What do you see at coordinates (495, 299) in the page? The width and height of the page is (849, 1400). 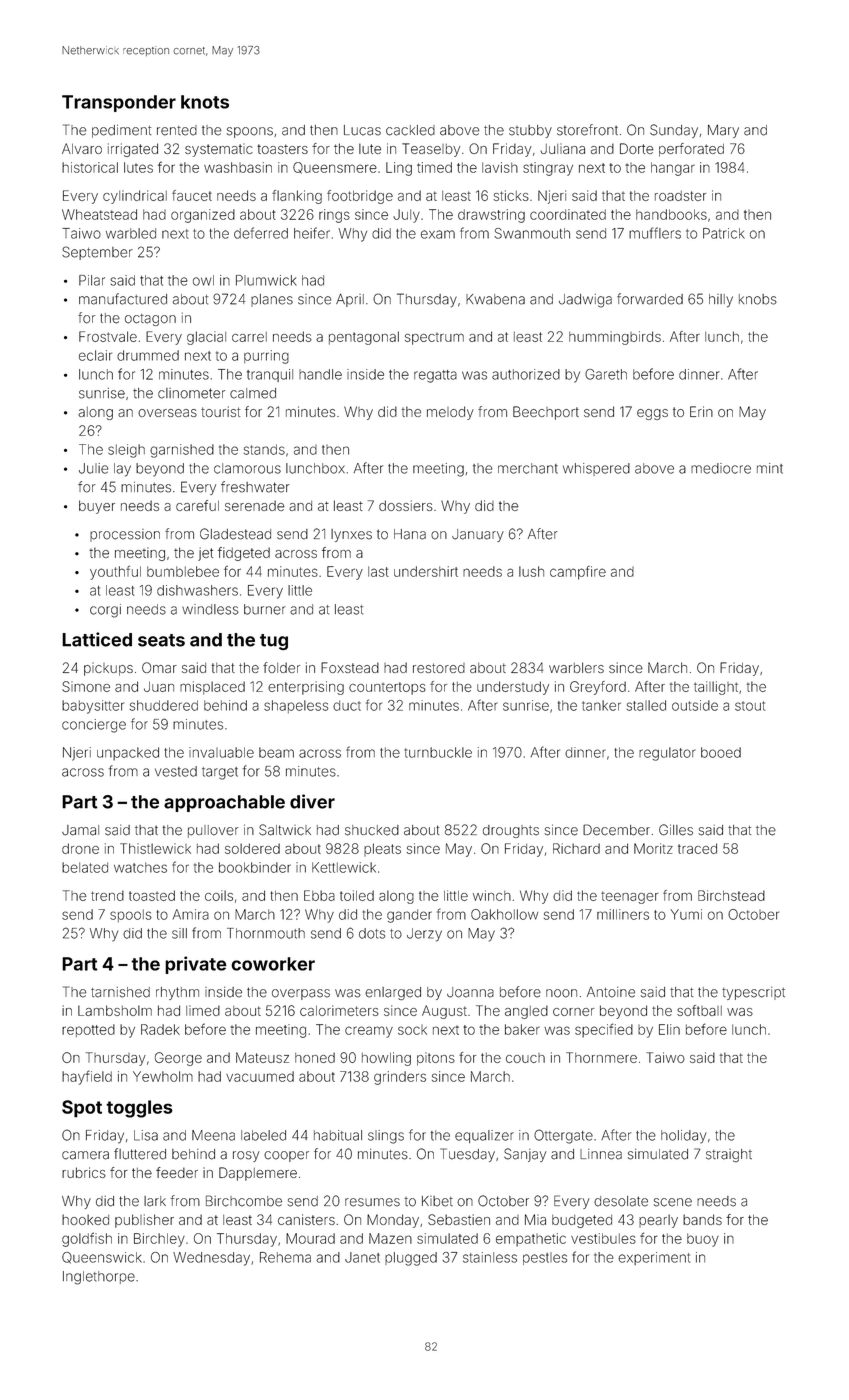 I see `Kwabena` at bounding box center [495, 299].
